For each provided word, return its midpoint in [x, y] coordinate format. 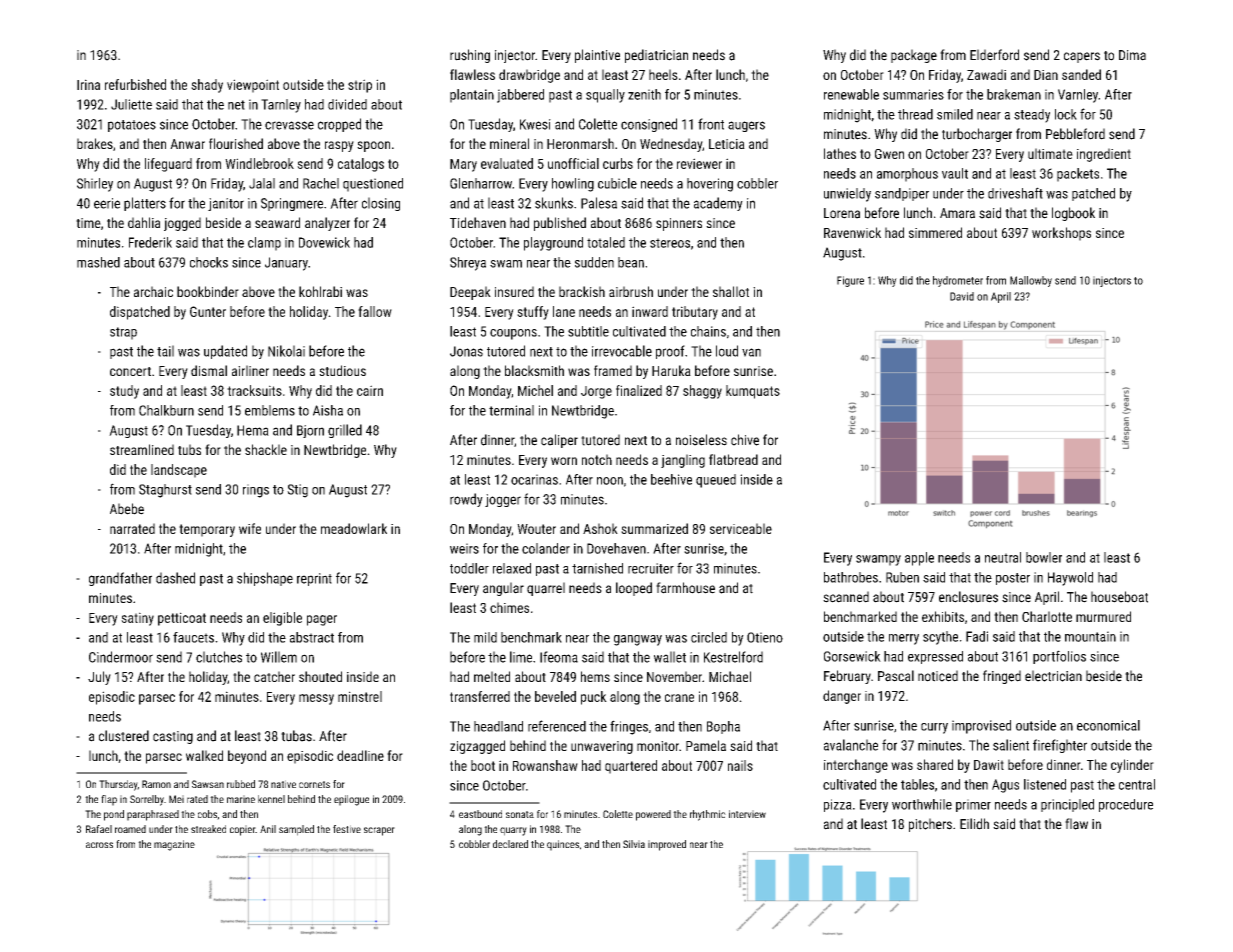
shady [207, 86]
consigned [649, 125]
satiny [137, 619]
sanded [1081, 74]
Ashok [600, 528]
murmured [1103, 616]
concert [130, 371]
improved [667, 845]
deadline [360, 755]
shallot [731, 291]
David [962, 296]
